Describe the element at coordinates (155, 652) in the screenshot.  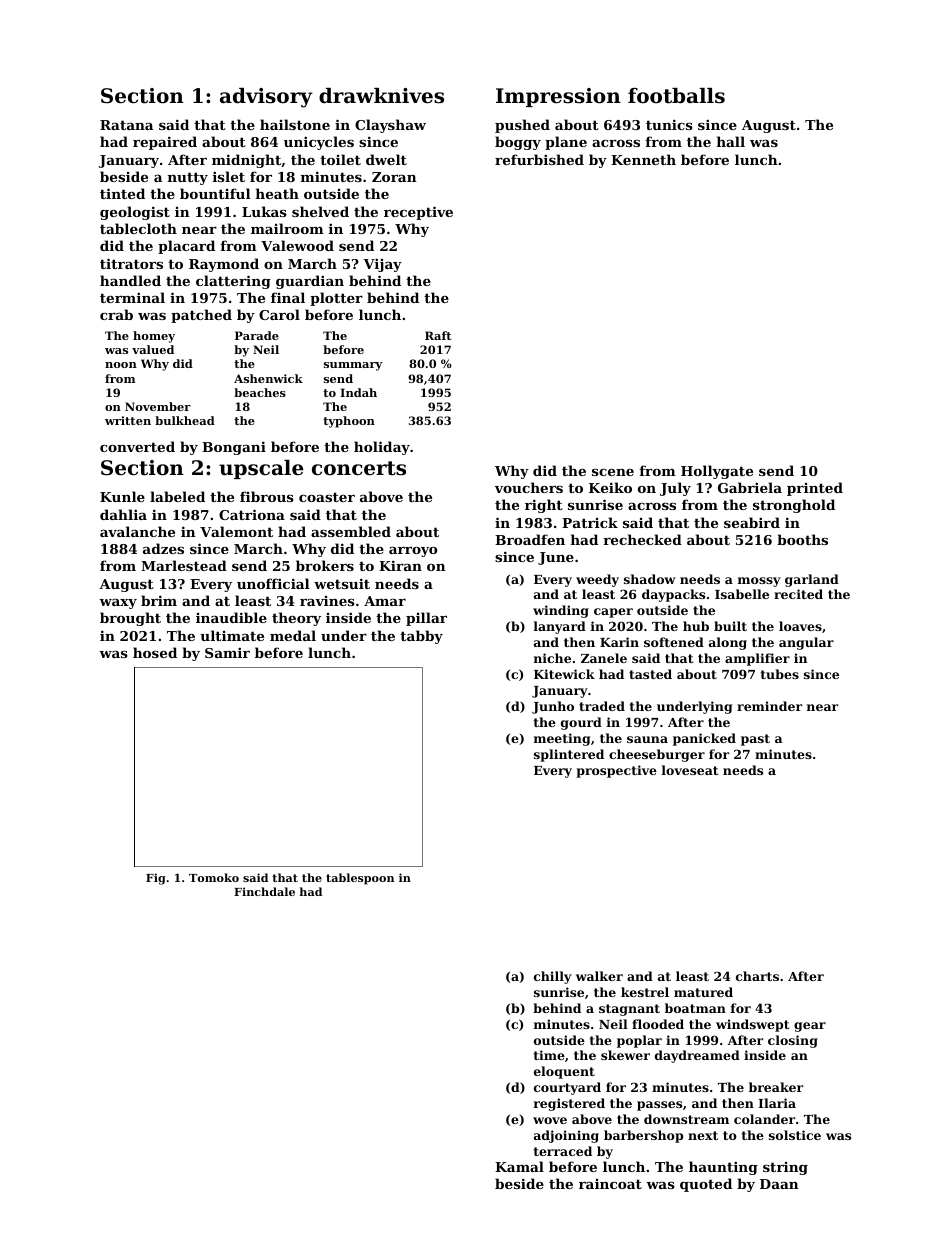
I see `hosed` at that location.
